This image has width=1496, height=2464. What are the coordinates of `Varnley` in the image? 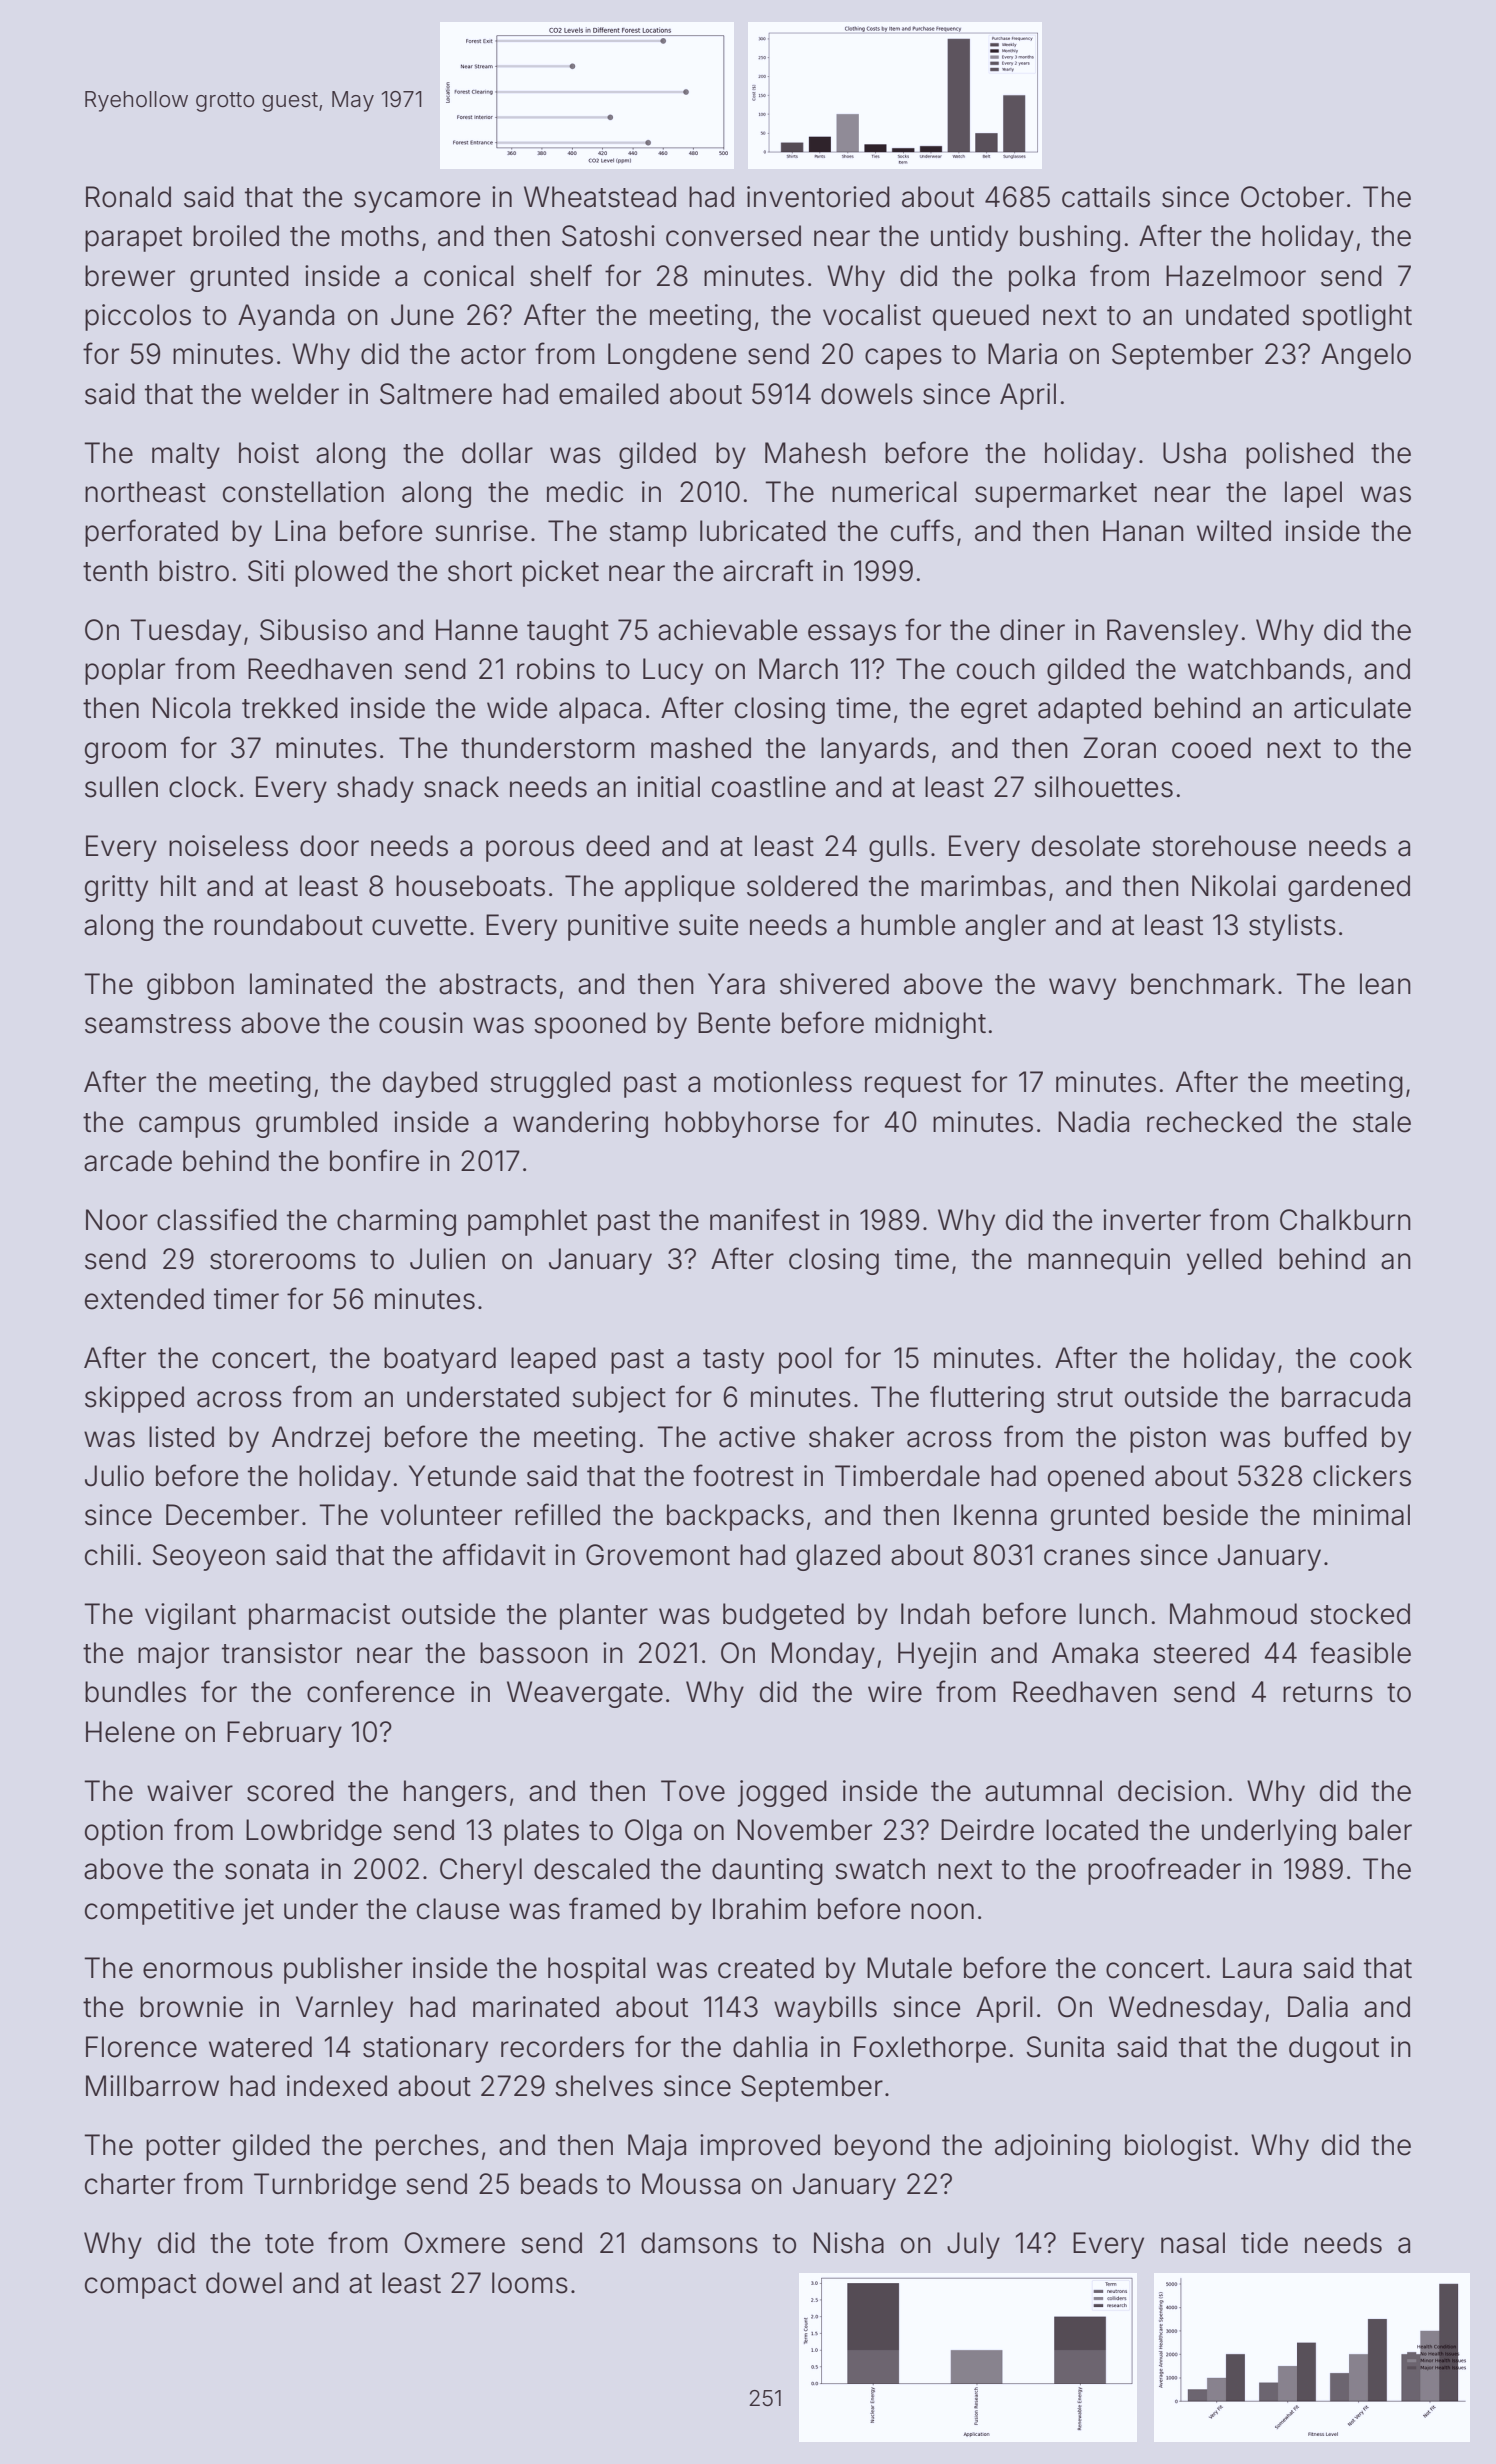 It's located at (344, 2009).
